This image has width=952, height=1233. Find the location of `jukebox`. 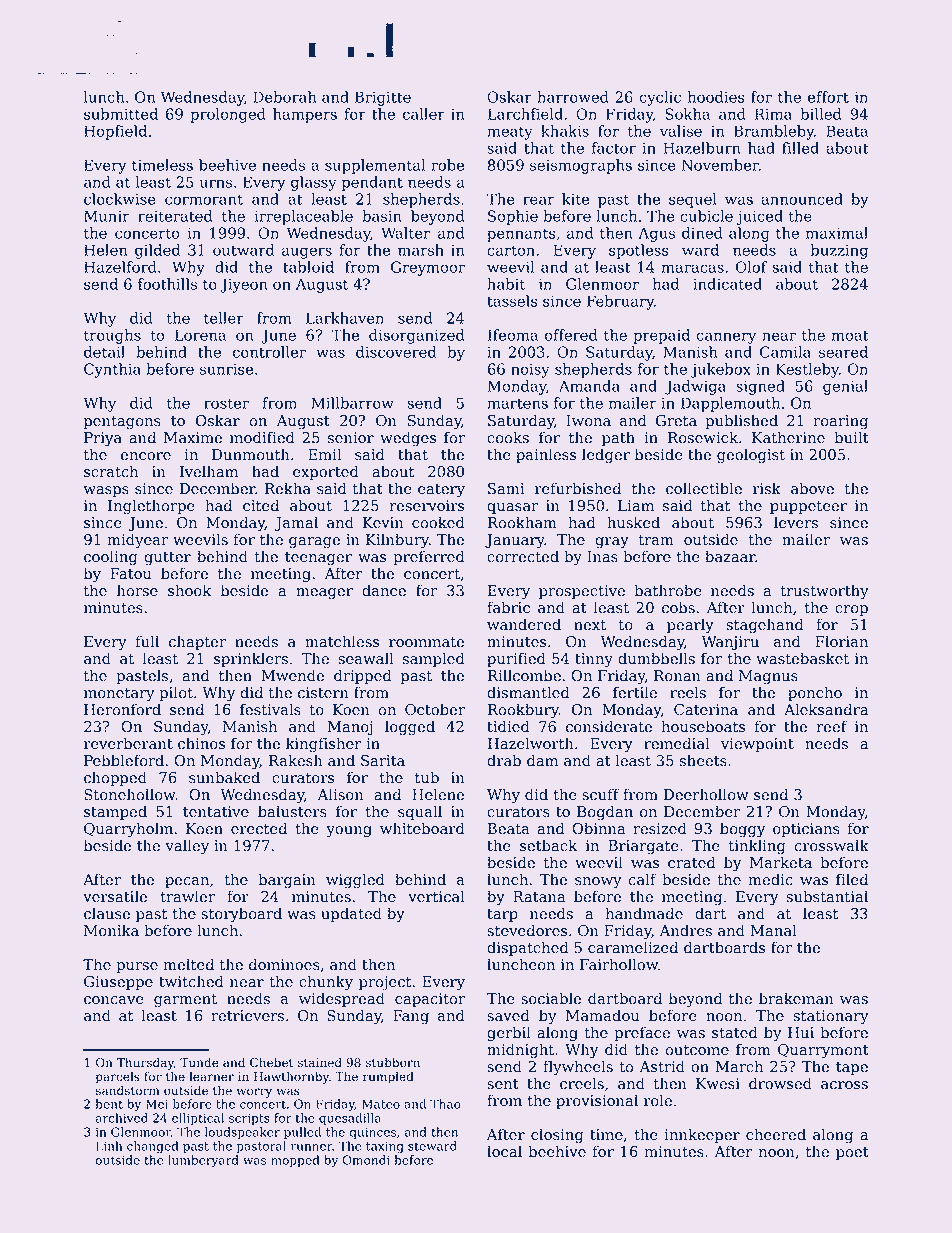

jukebox is located at coordinates (721, 370).
